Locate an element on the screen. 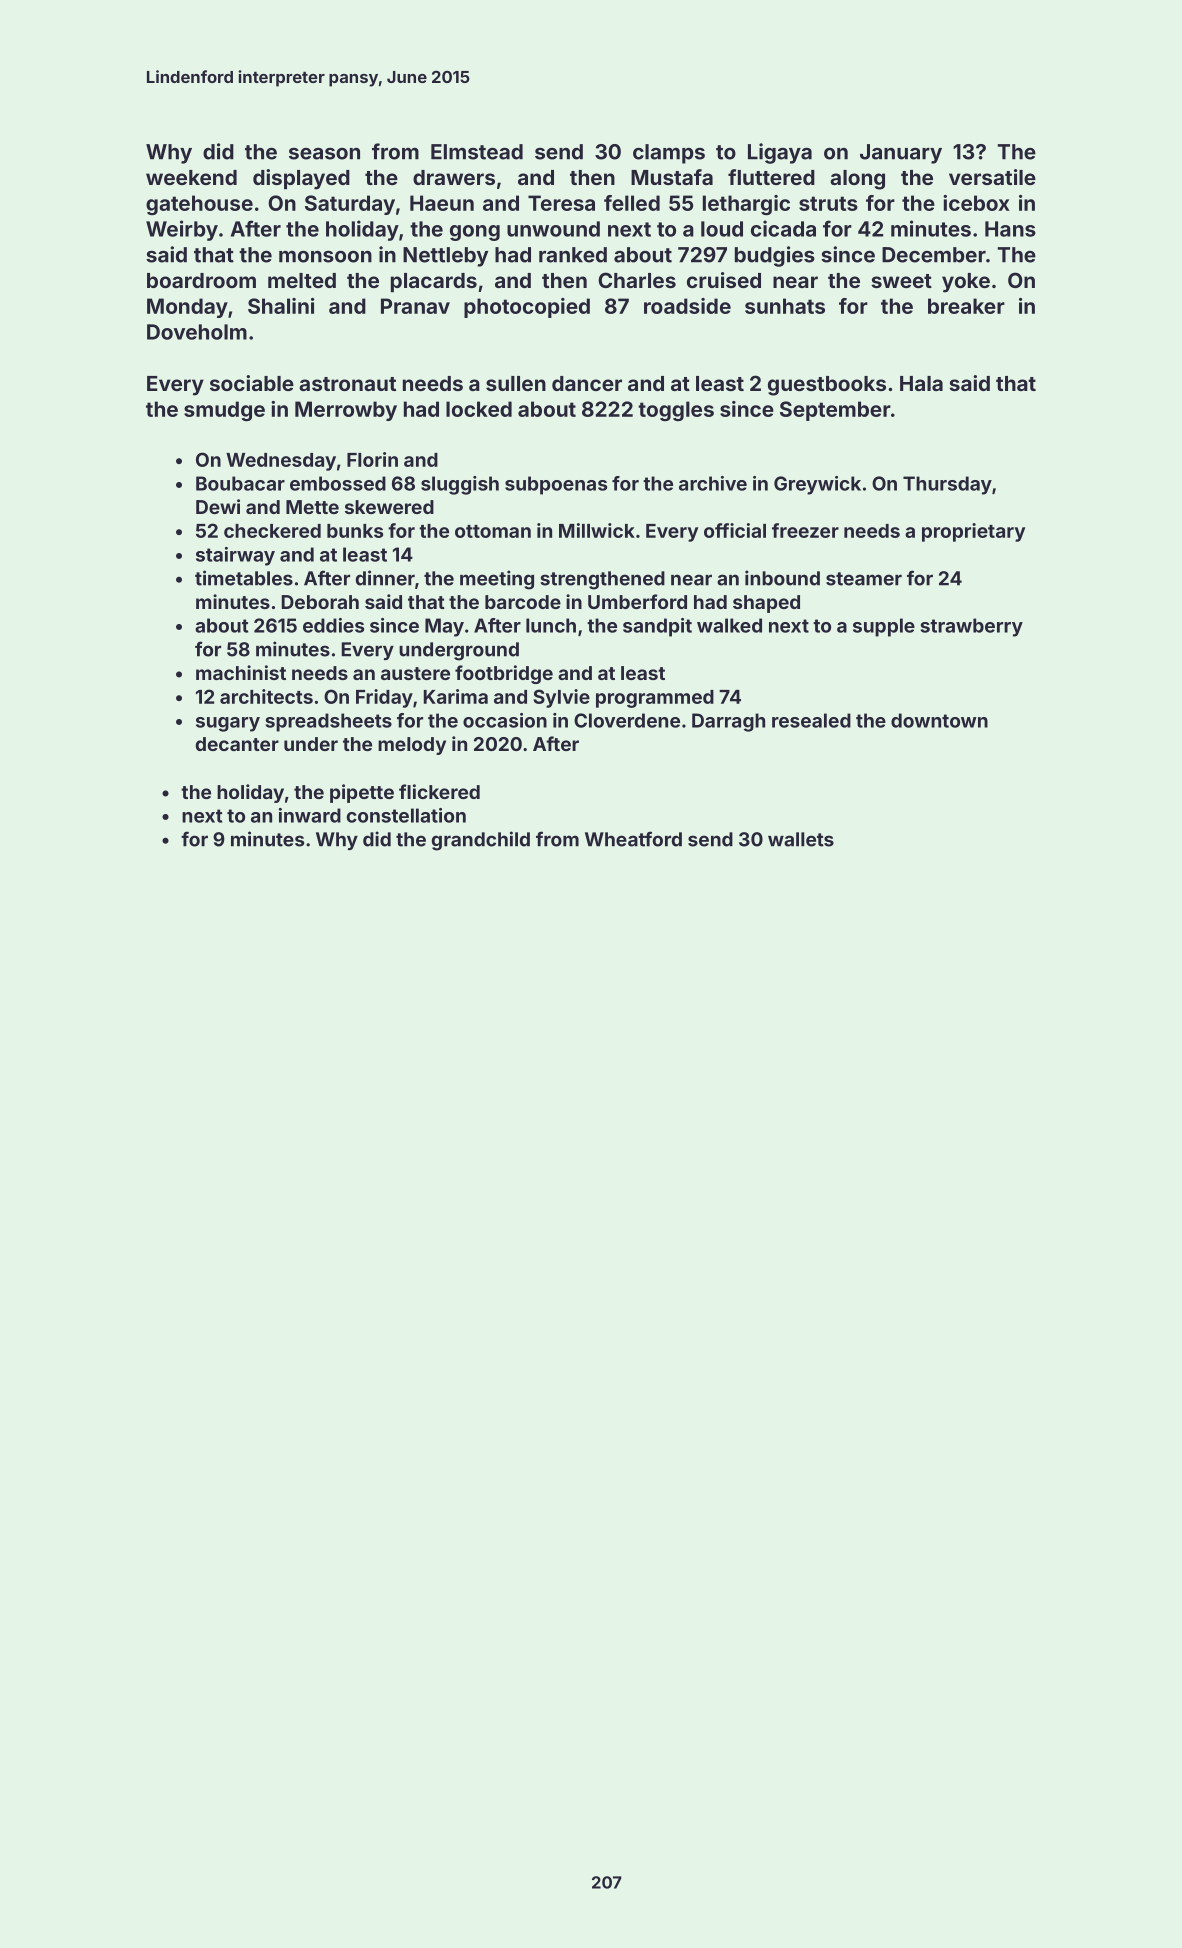 This screenshot has height=1948, width=1182. pipette is located at coordinates (362, 793).
